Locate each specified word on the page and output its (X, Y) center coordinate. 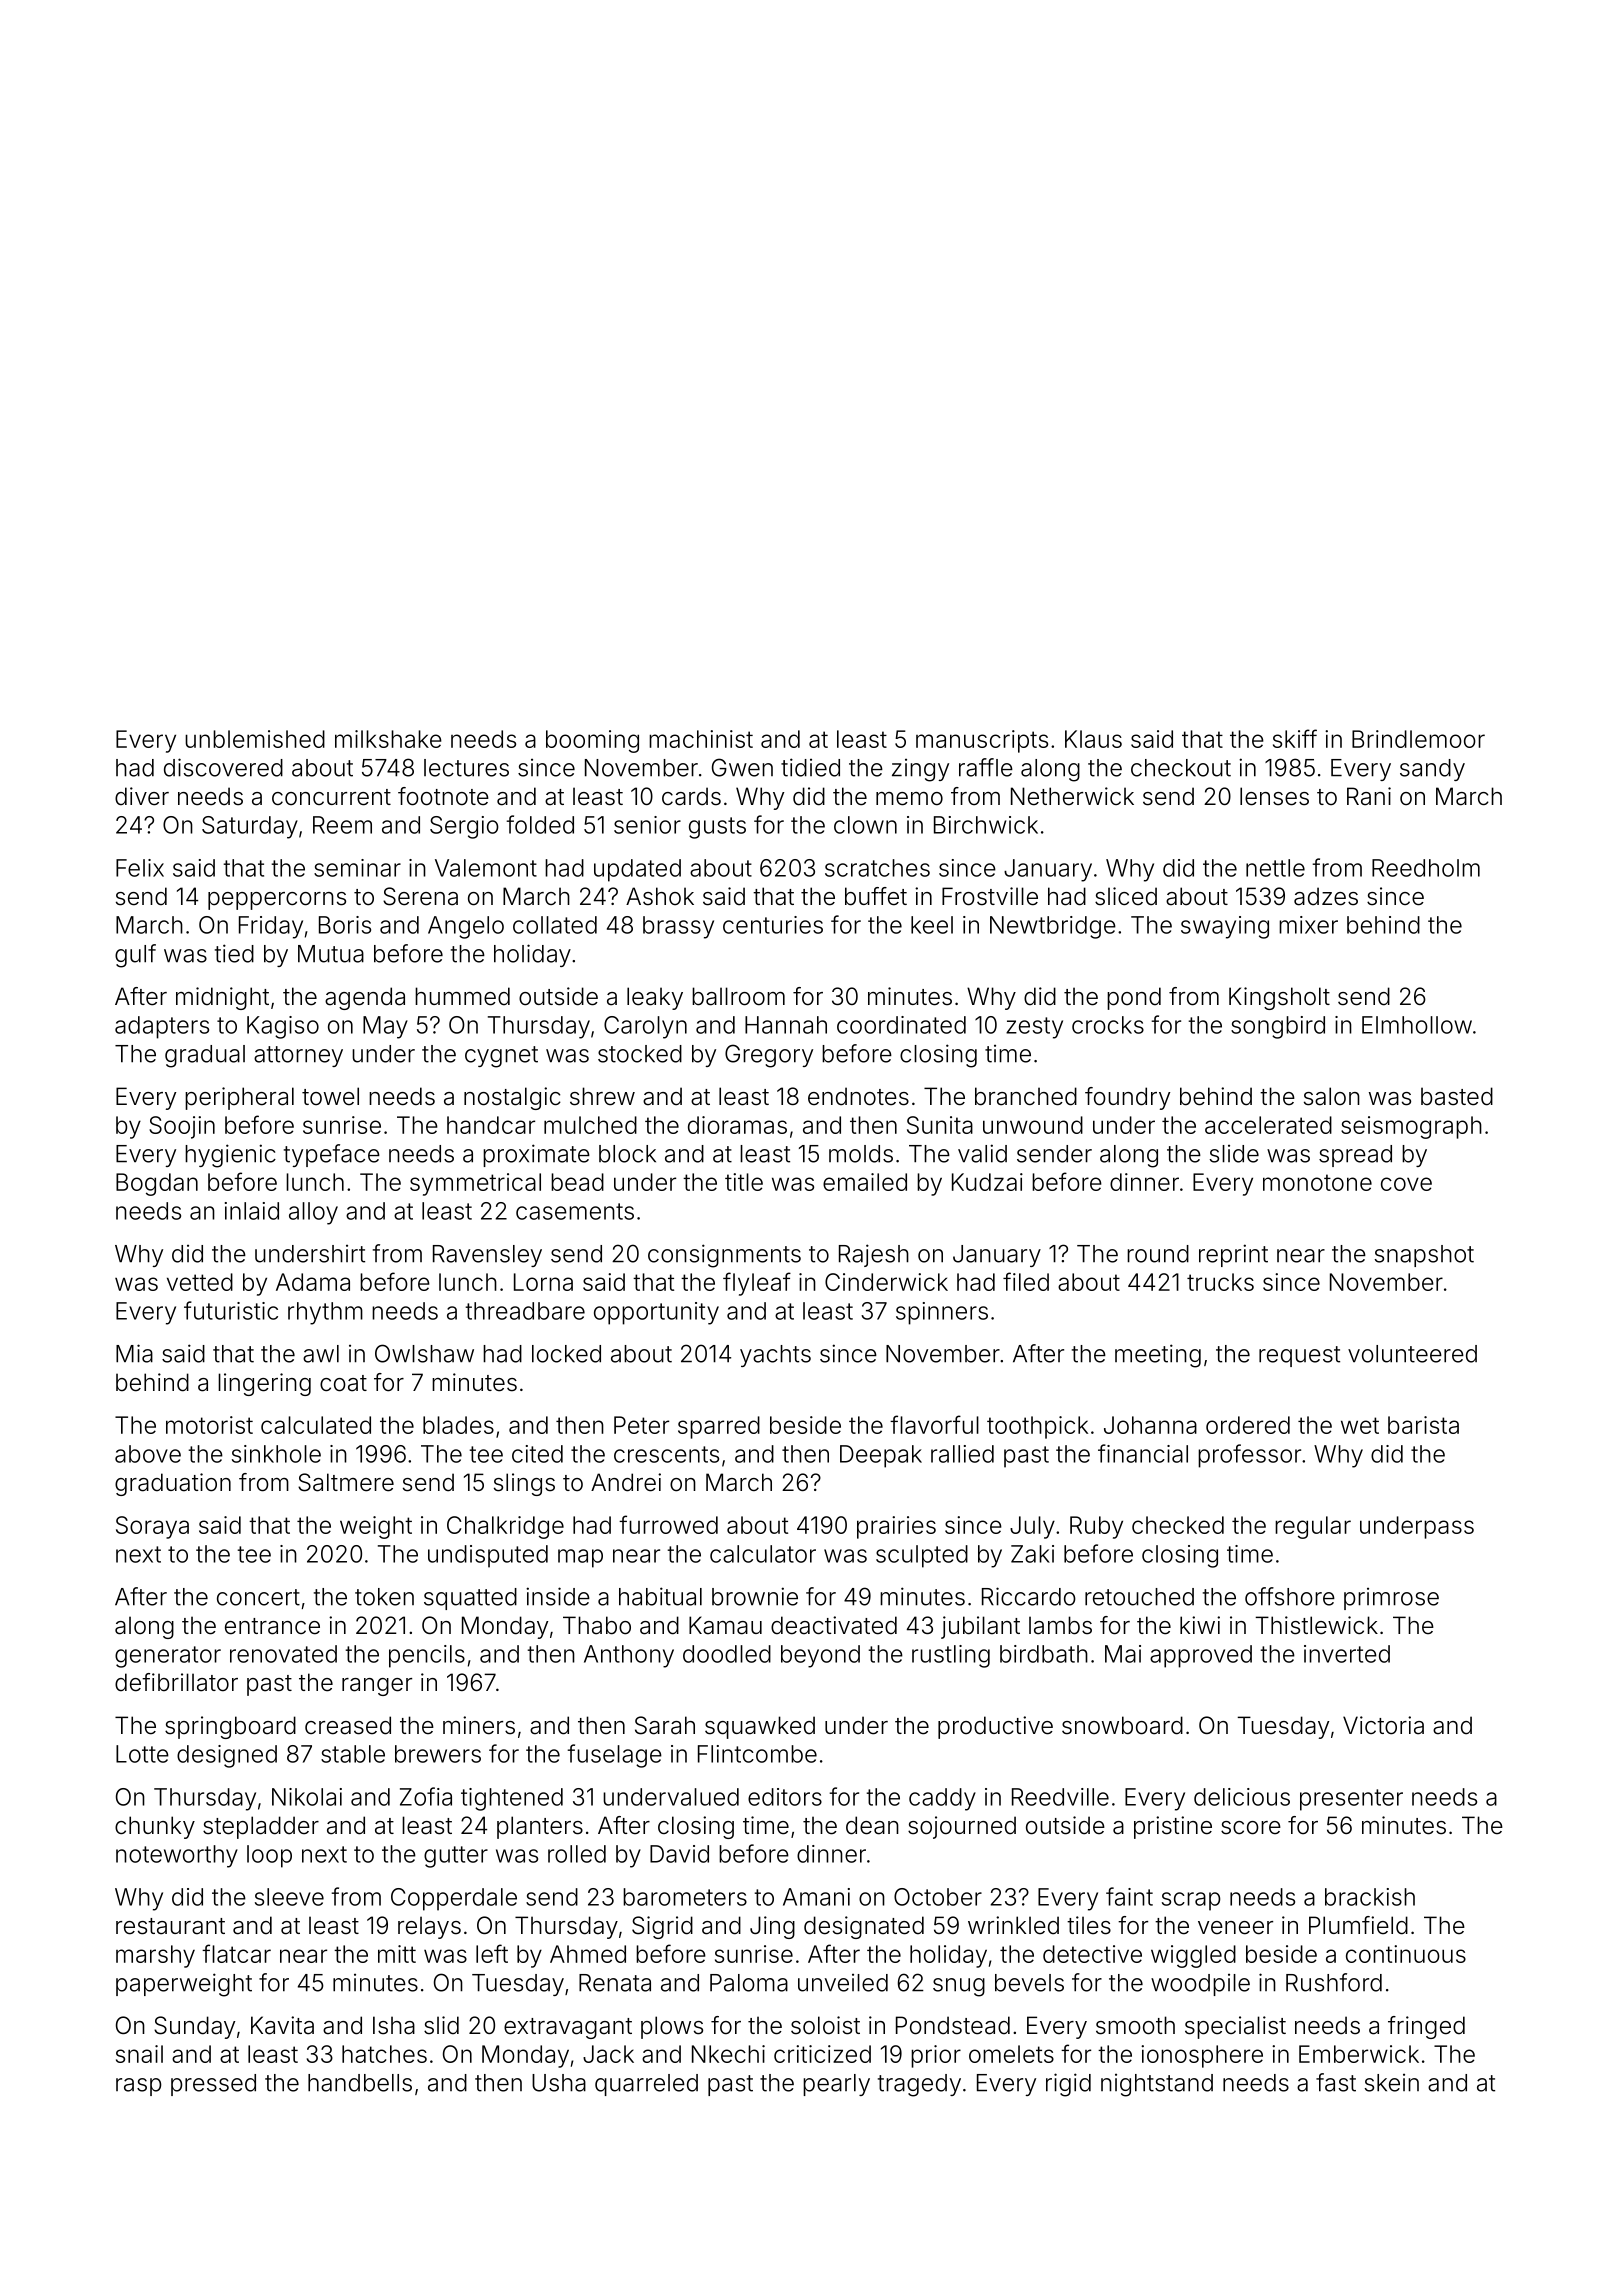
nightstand (1157, 2085)
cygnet (501, 1057)
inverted (1347, 1654)
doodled (727, 1654)
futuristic (231, 1310)
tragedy (919, 2085)
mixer (1308, 925)
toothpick (1037, 1427)
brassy (678, 927)
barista (1423, 1425)
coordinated (901, 1025)
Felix (140, 868)
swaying (1225, 927)
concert (258, 1597)
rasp (139, 2087)
